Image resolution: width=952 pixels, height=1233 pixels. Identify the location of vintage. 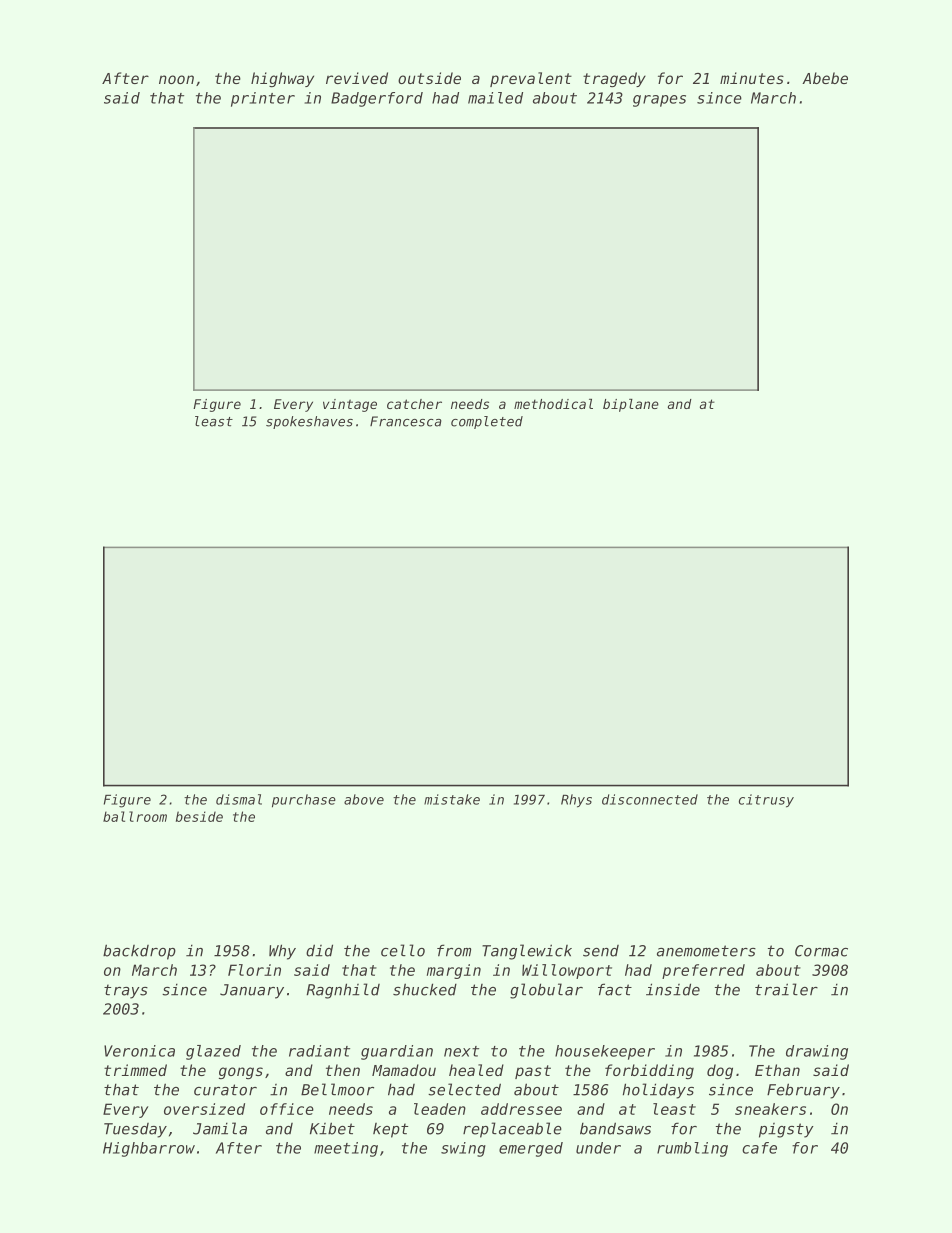
(350, 405).
